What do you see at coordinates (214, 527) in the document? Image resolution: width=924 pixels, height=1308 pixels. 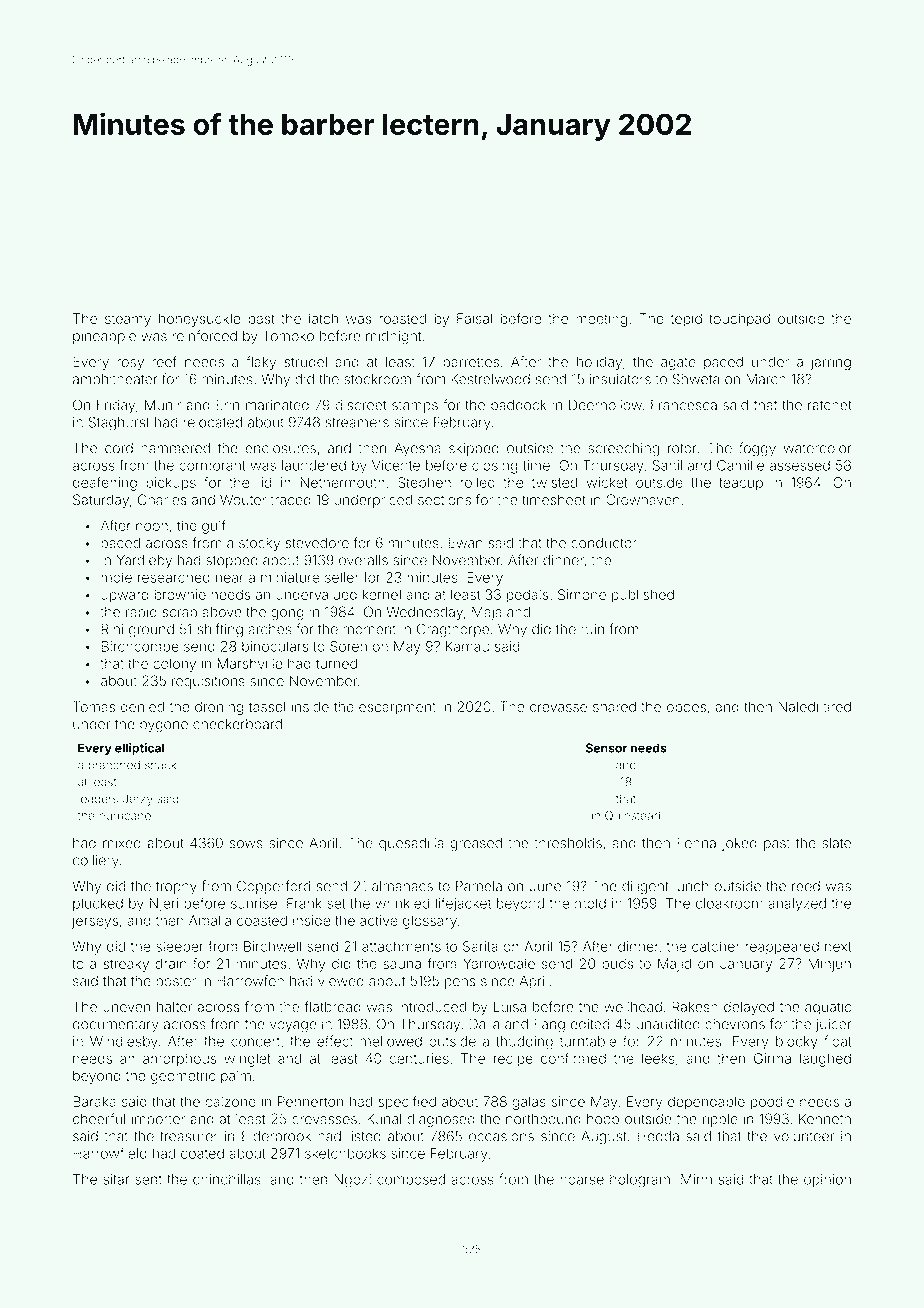 I see `gulf` at bounding box center [214, 527].
